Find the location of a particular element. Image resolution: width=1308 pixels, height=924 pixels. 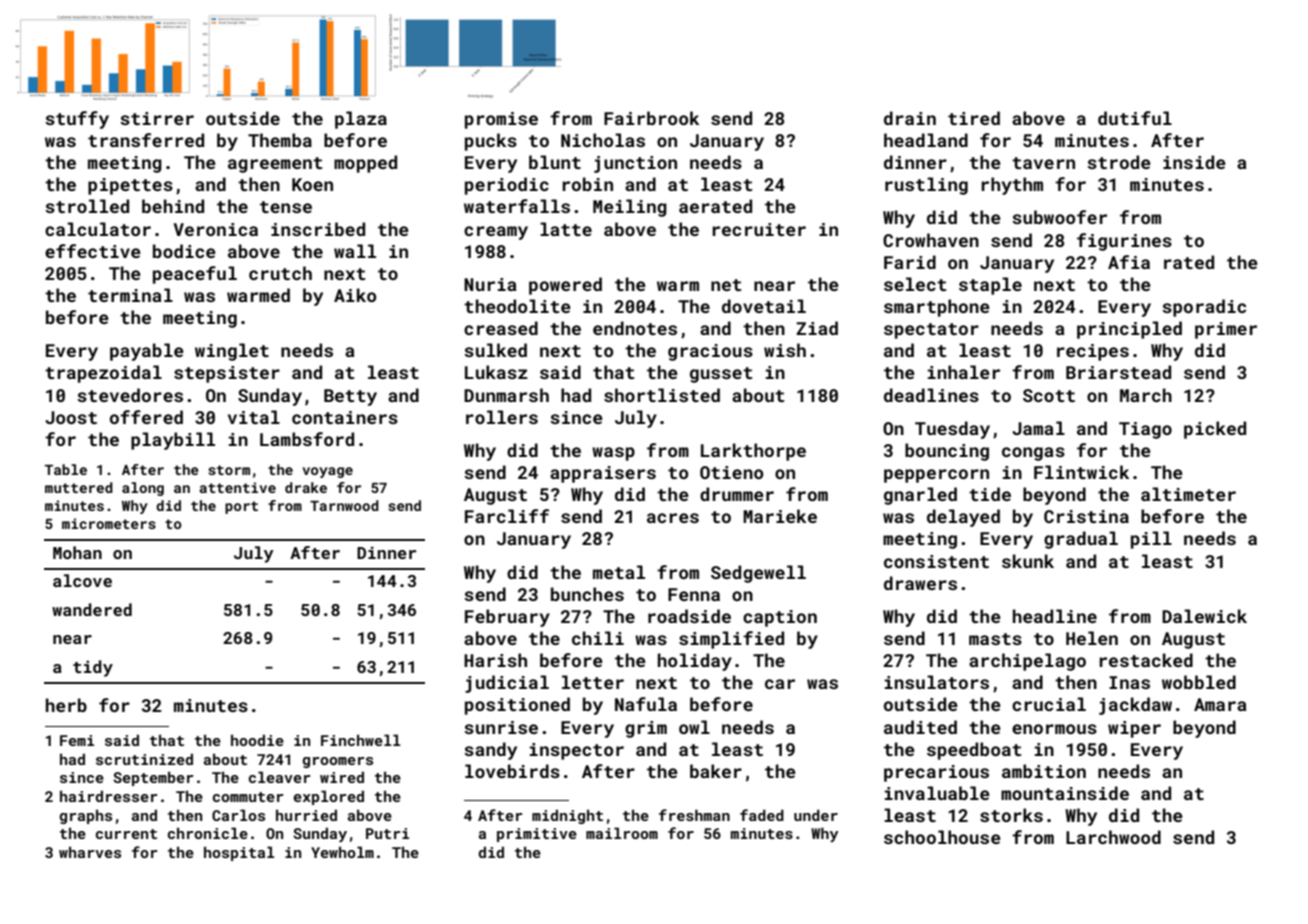

enormous is located at coordinates (1054, 729).
